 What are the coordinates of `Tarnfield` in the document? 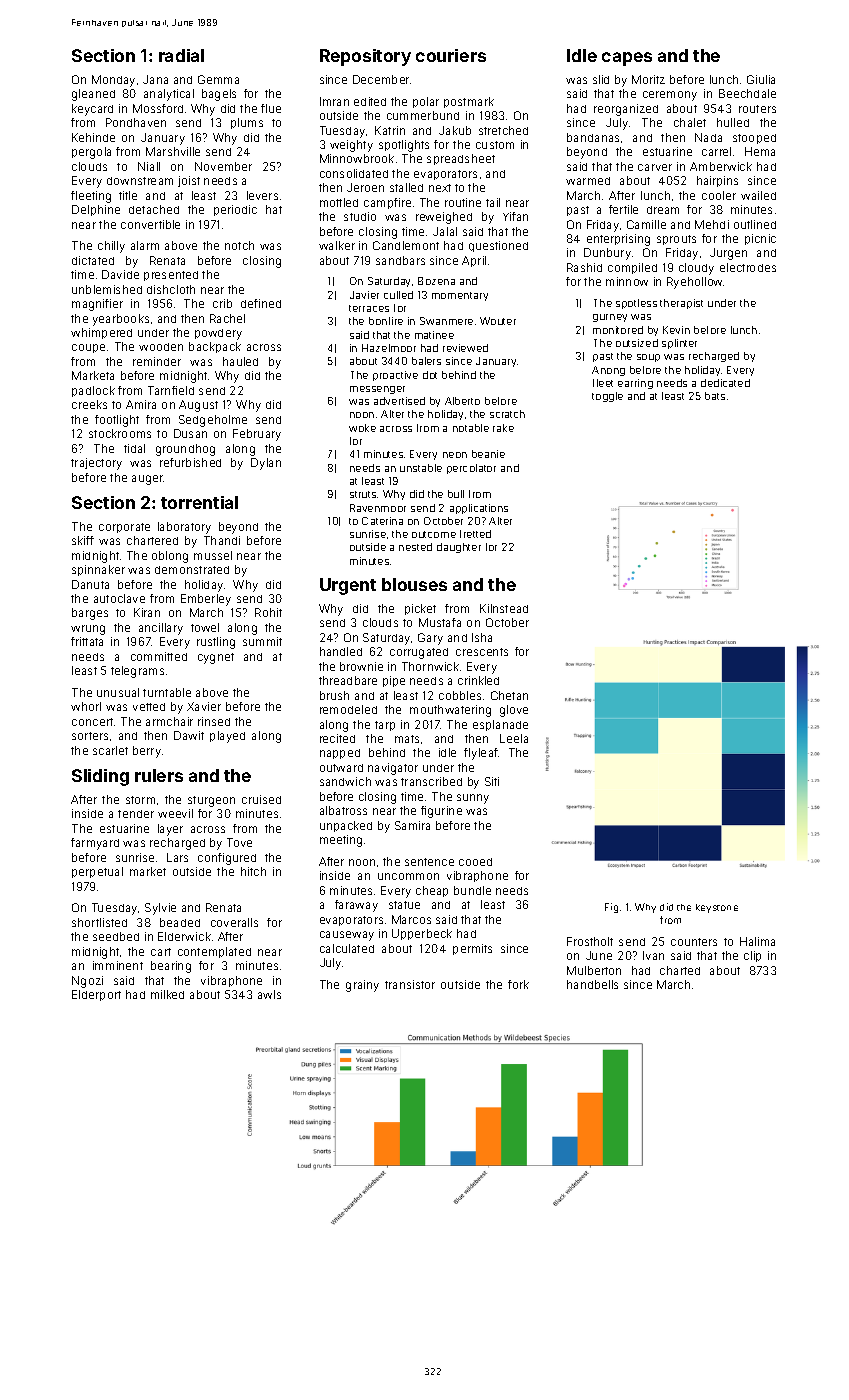 It's located at (171, 390).
